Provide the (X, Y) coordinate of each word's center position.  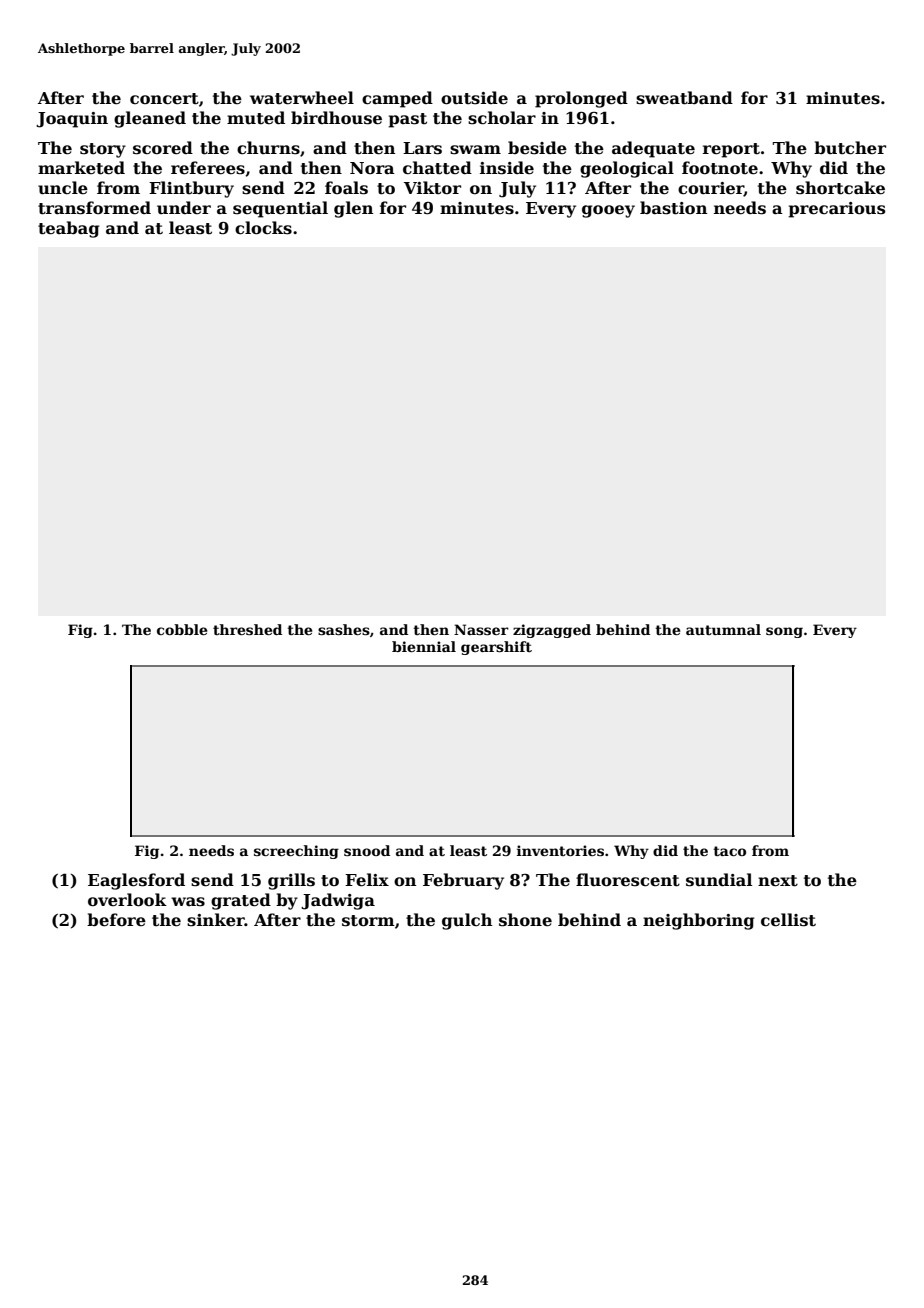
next (778, 881)
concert (164, 99)
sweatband (684, 98)
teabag (68, 229)
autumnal (723, 629)
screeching (296, 852)
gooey (608, 211)
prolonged (581, 99)
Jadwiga (338, 901)
